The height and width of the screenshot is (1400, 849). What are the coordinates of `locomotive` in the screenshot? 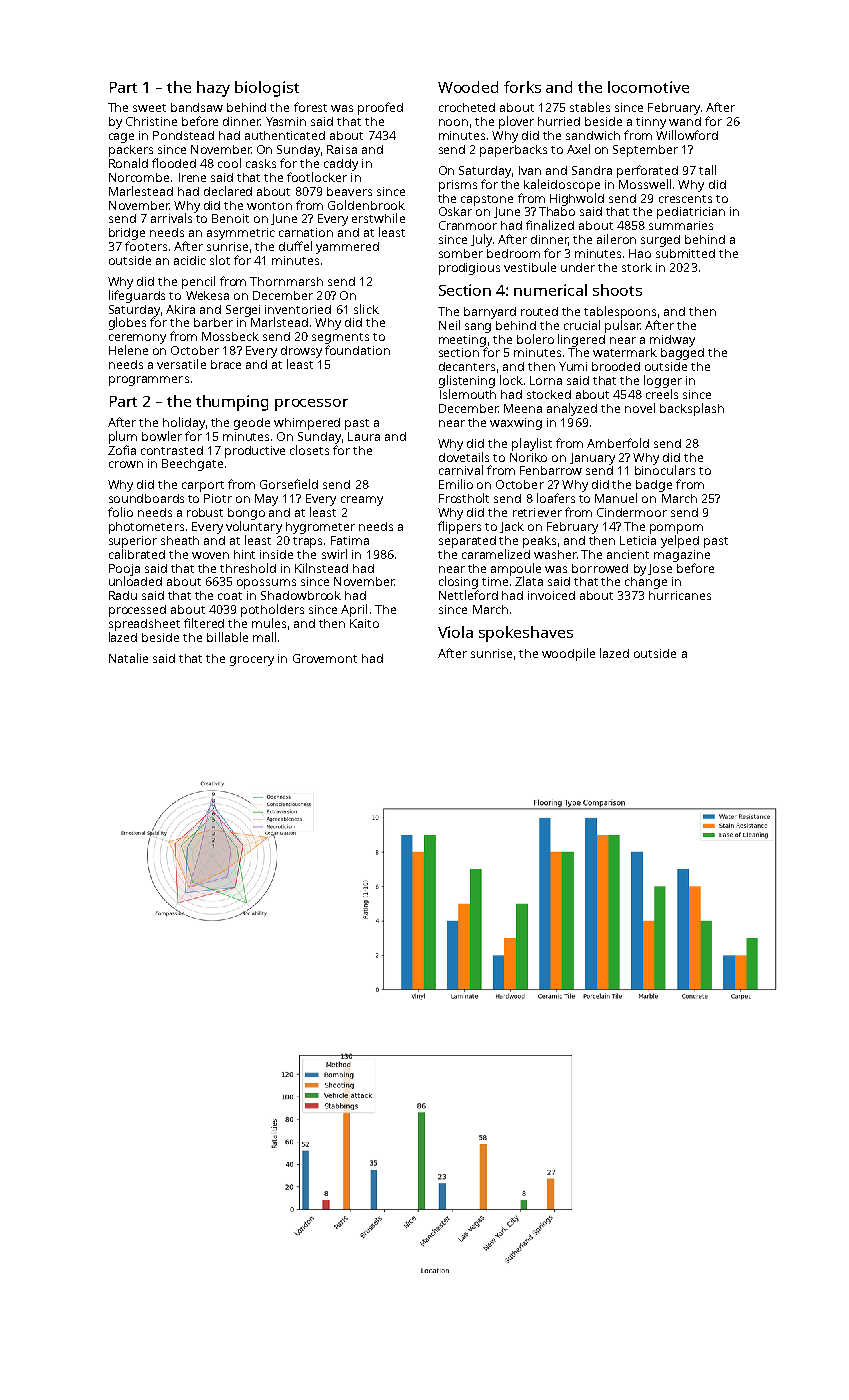 It's located at (648, 87).
